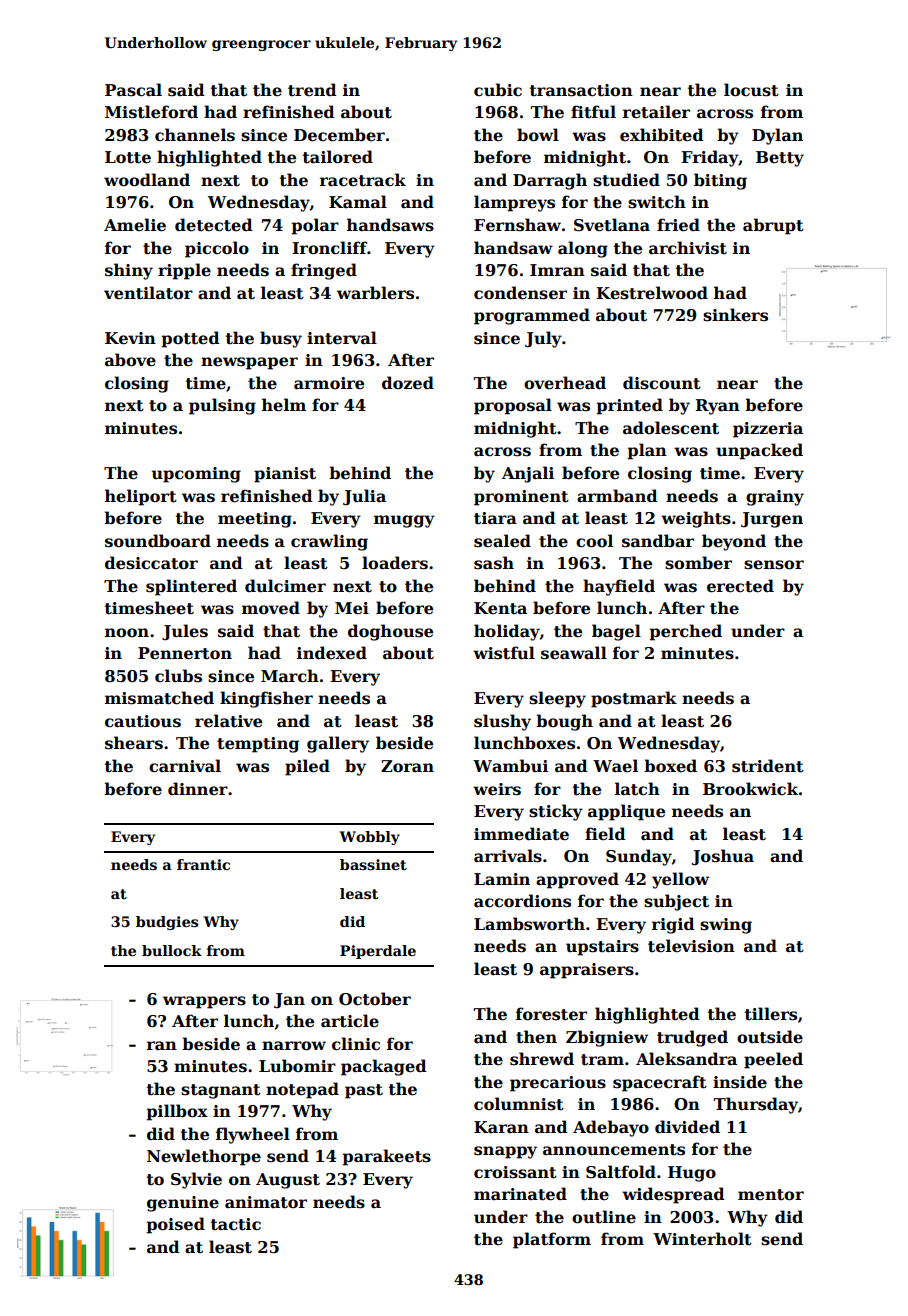 The image size is (908, 1316). What do you see at coordinates (312, 90) in the screenshot?
I see `trend` at bounding box center [312, 90].
